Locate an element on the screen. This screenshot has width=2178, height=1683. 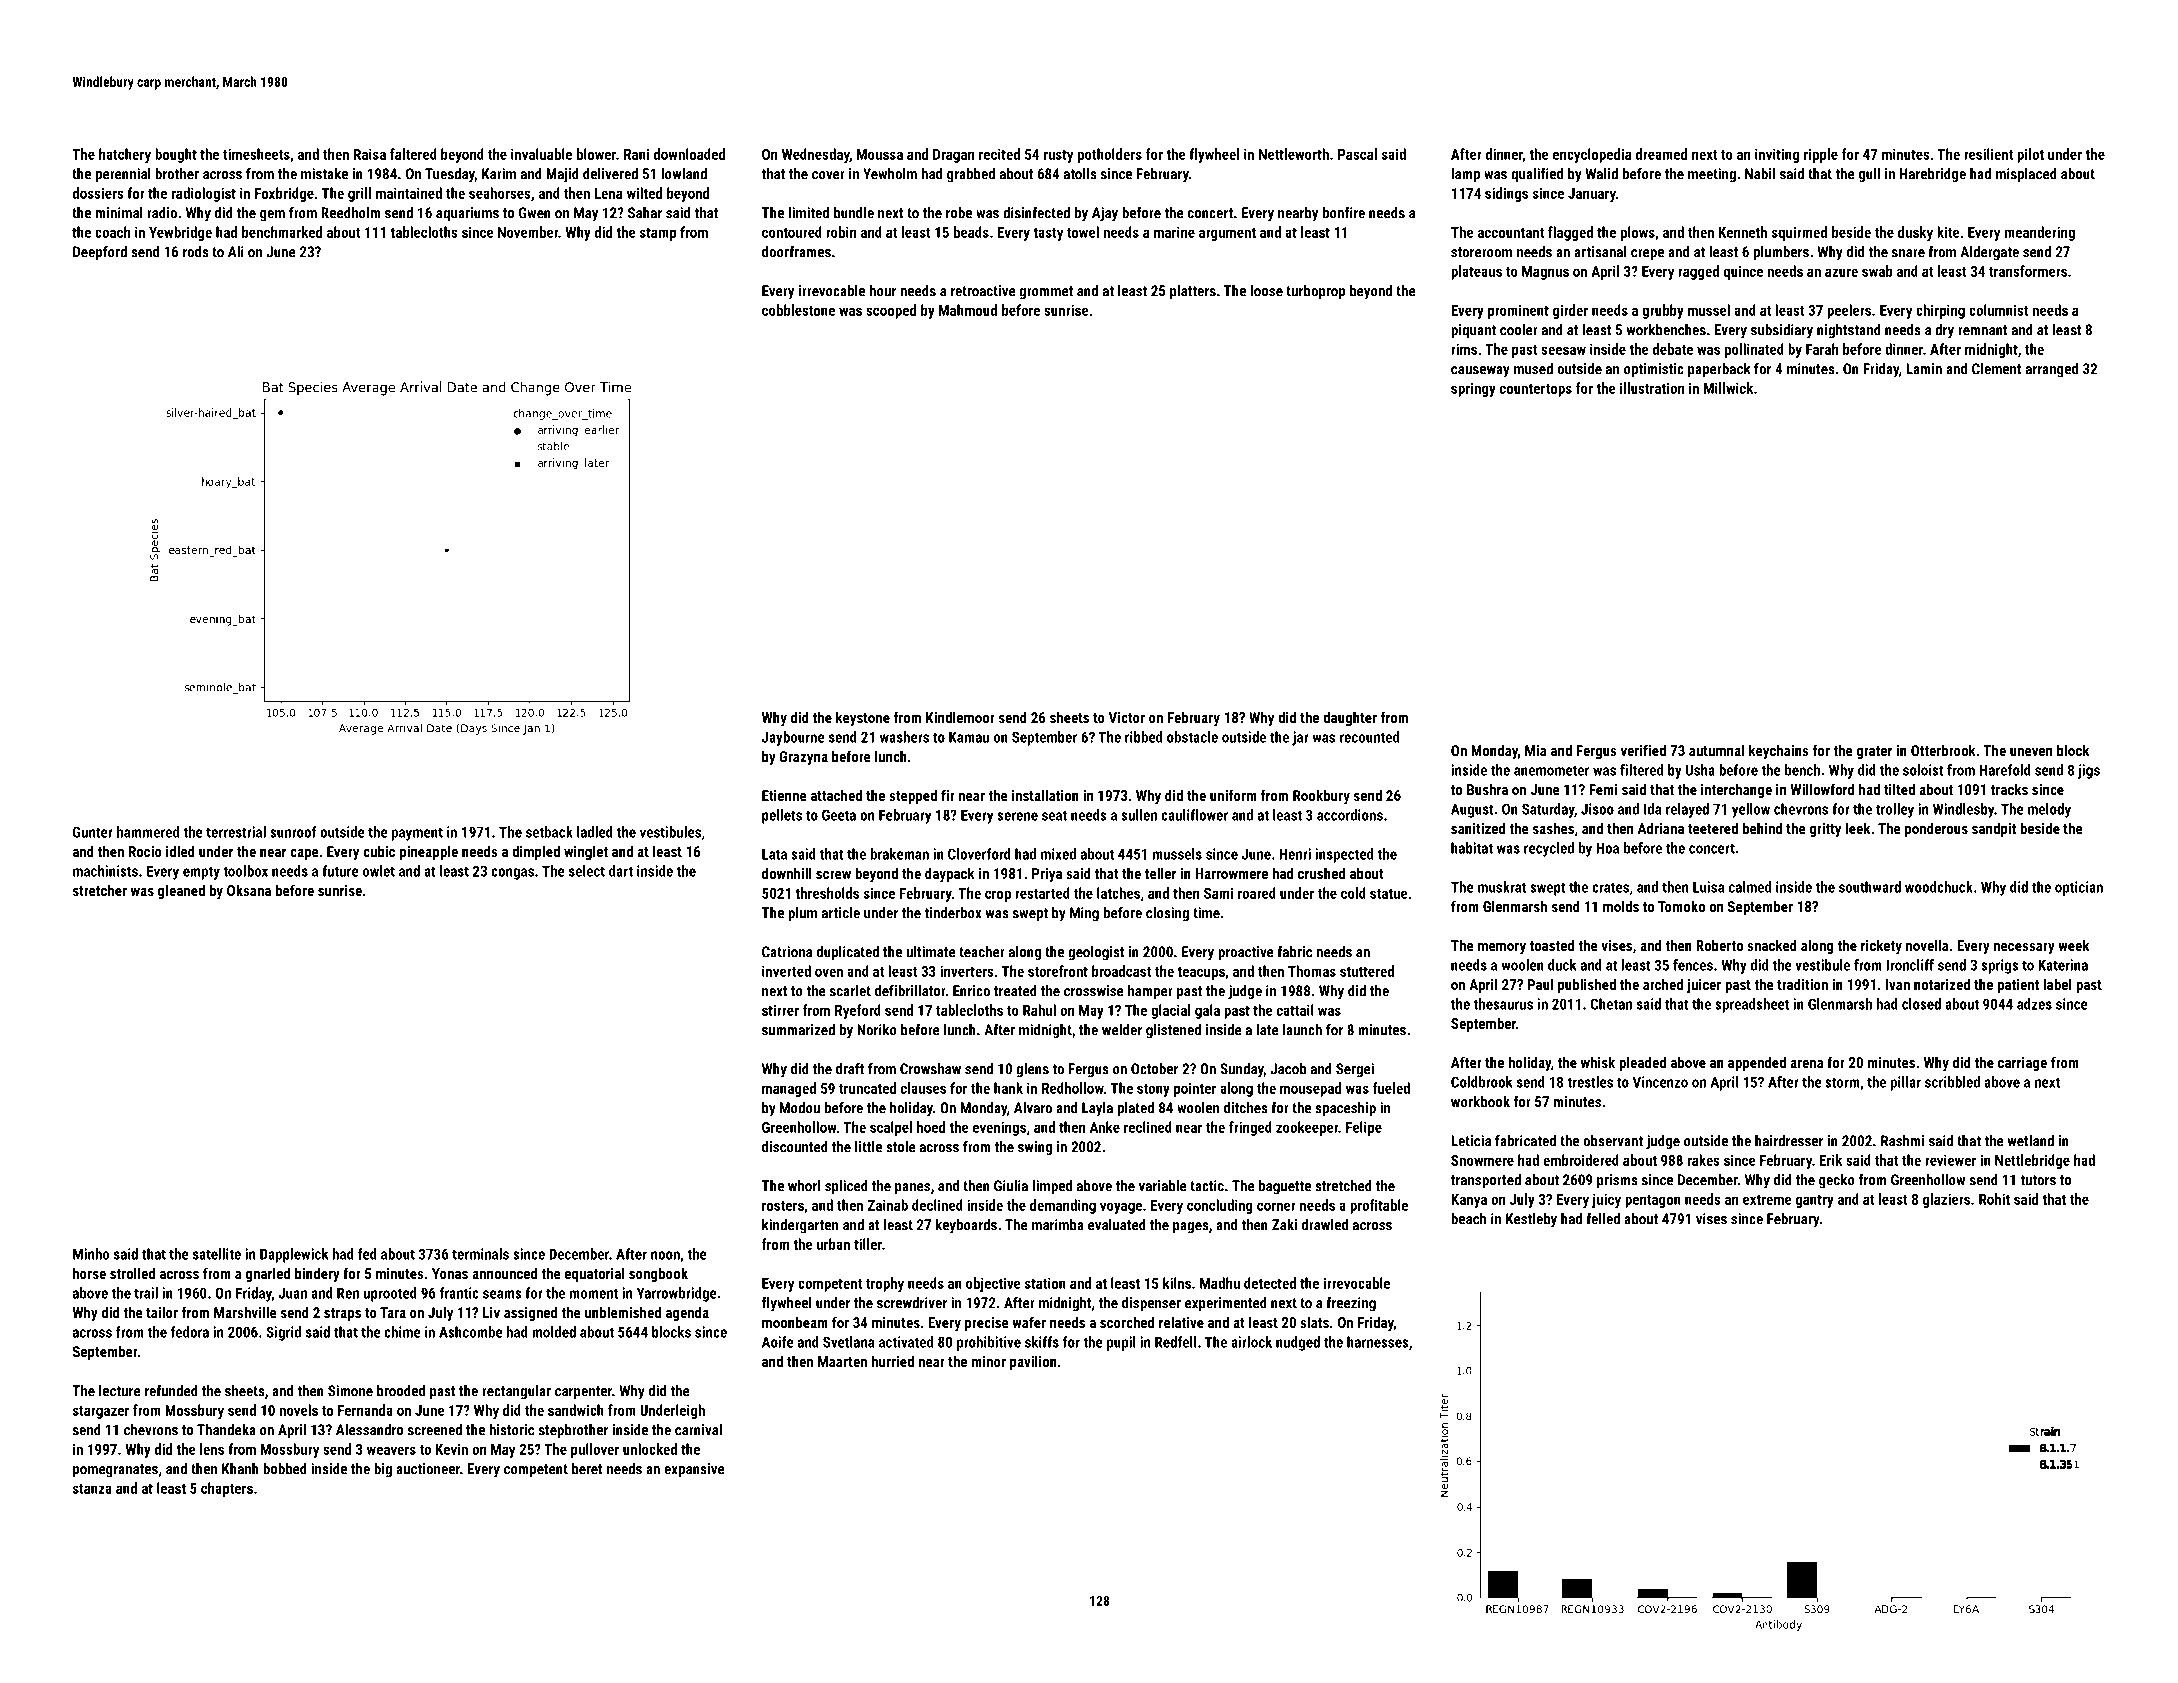
cobblestone is located at coordinates (798, 310).
